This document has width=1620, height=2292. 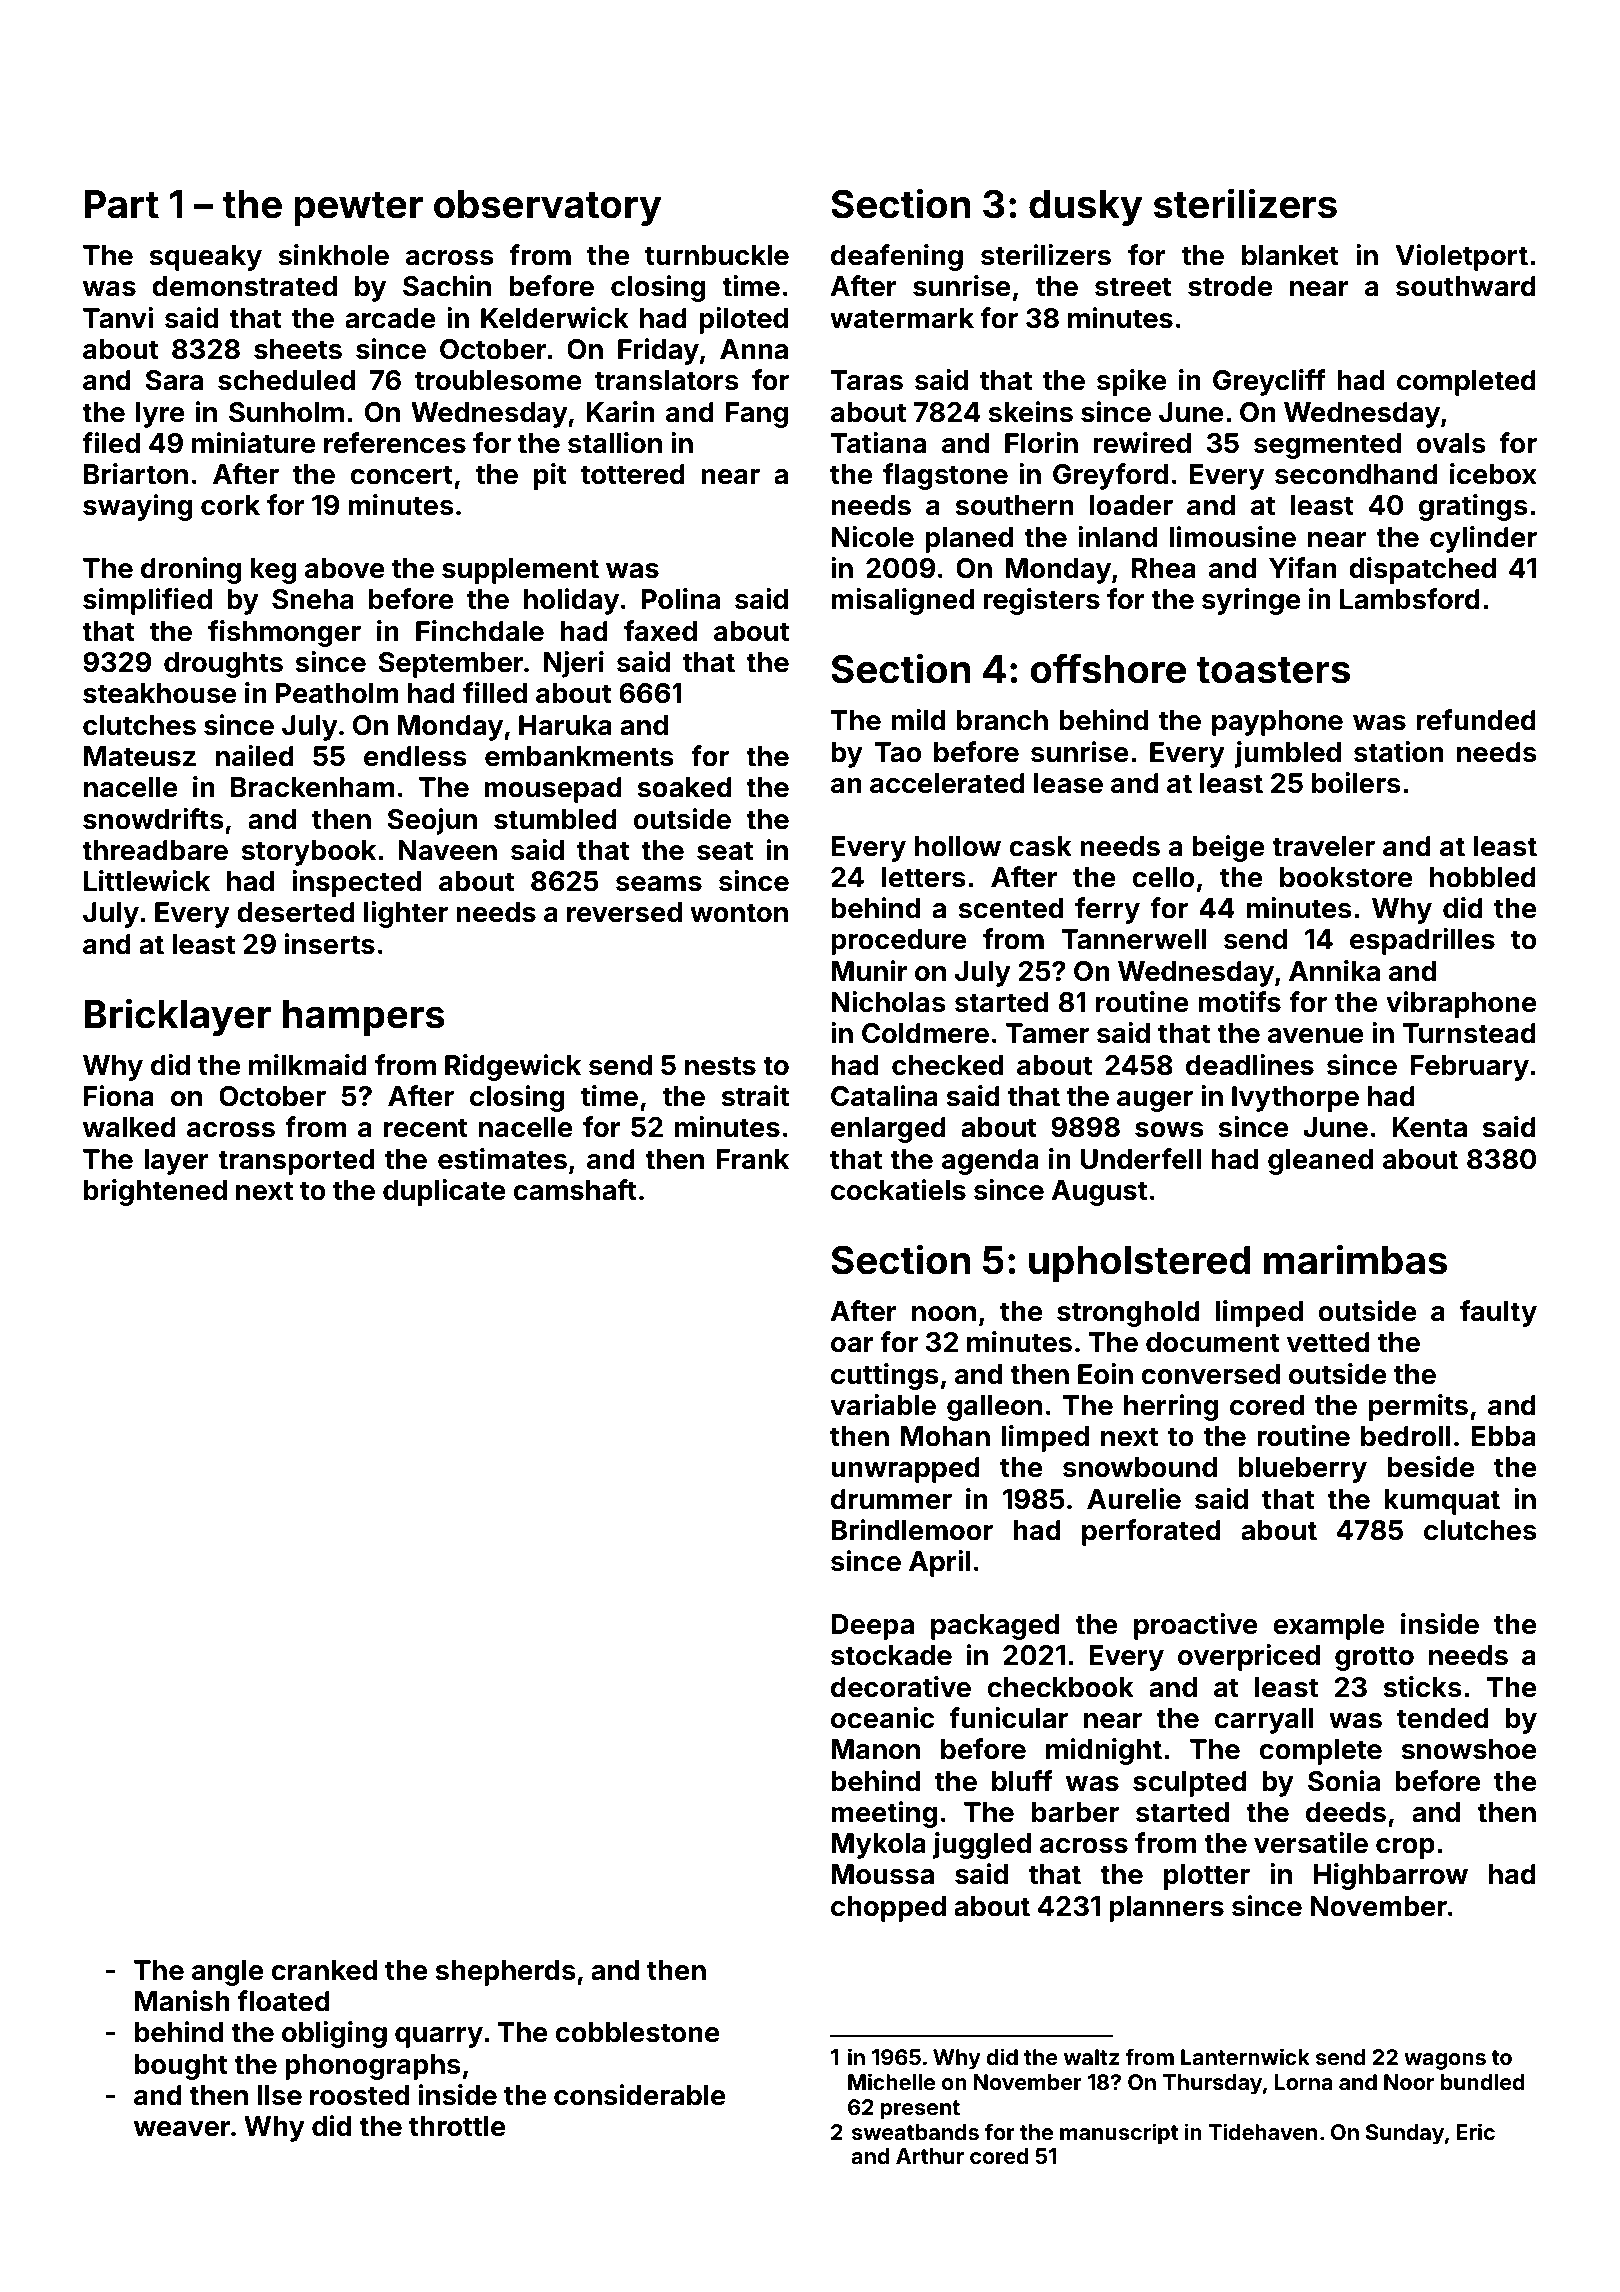 What do you see at coordinates (182, 2129) in the document?
I see `weaver` at bounding box center [182, 2129].
